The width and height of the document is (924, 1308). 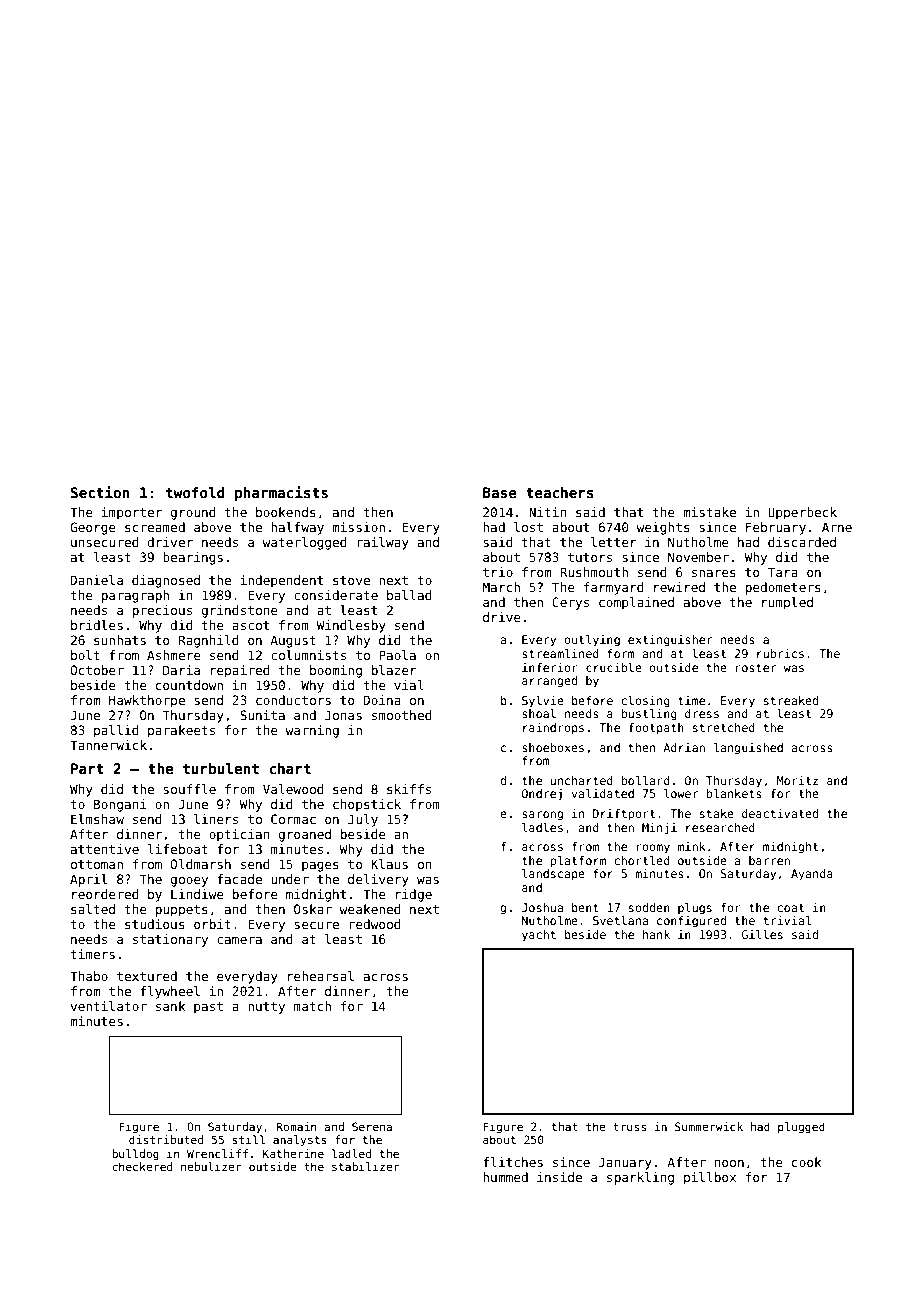 What do you see at coordinates (312, 1006) in the document?
I see `match` at bounding box center [312, 1006].
